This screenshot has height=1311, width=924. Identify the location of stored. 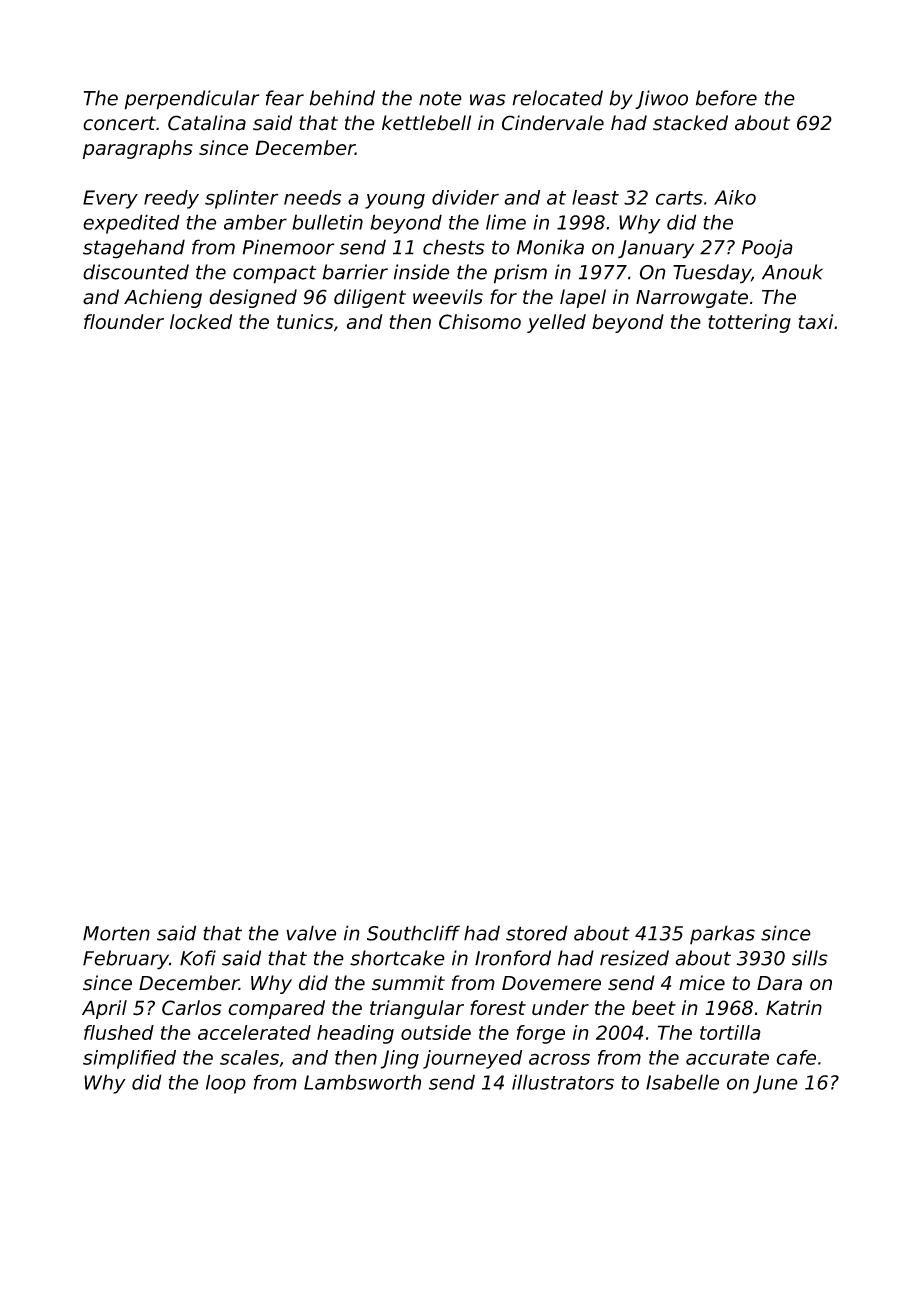
(537, 933).
